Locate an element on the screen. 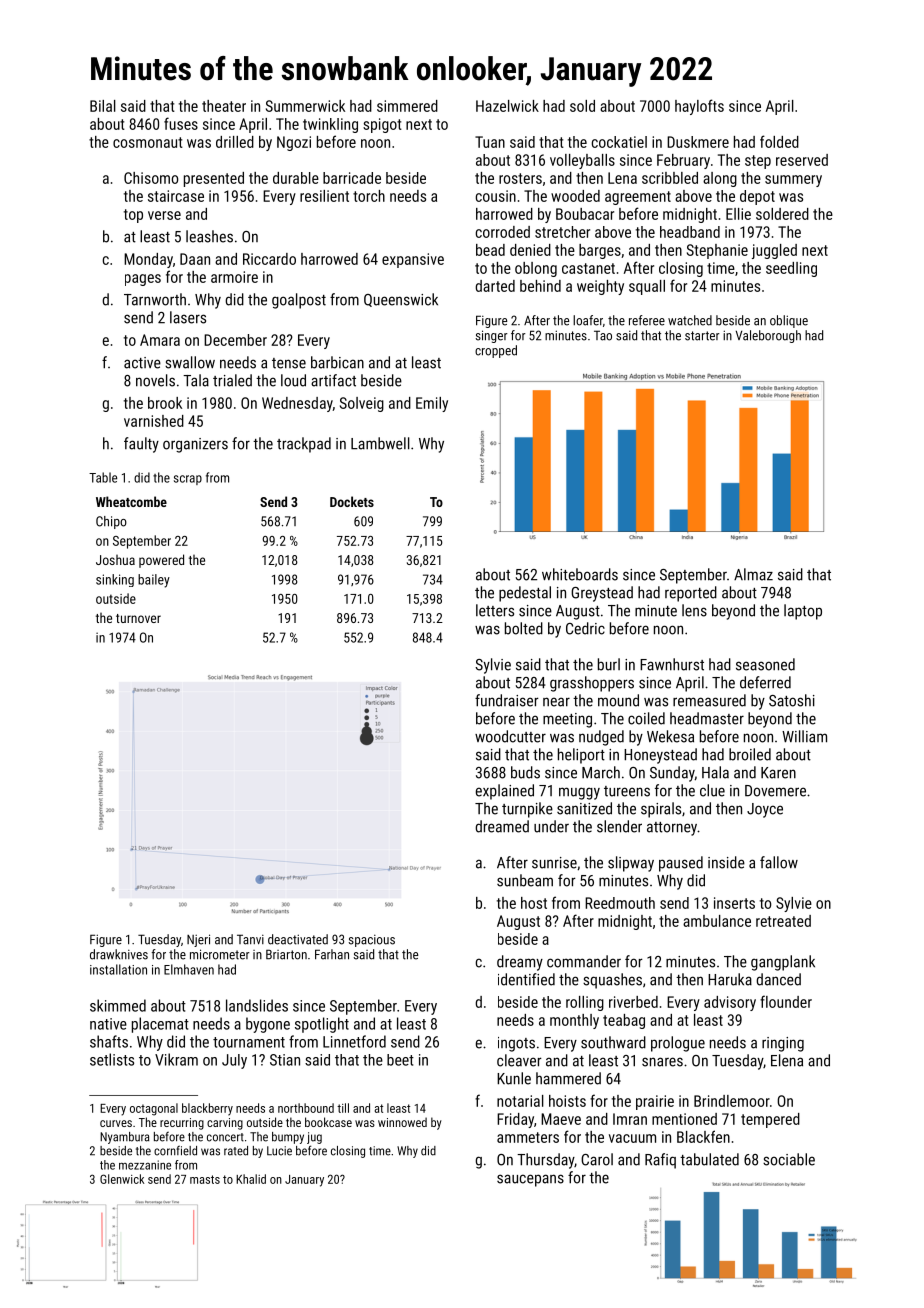 Image resolution: width=924 pixels, height=1308 pixels. scrap is located at coordinates (188, 480).
